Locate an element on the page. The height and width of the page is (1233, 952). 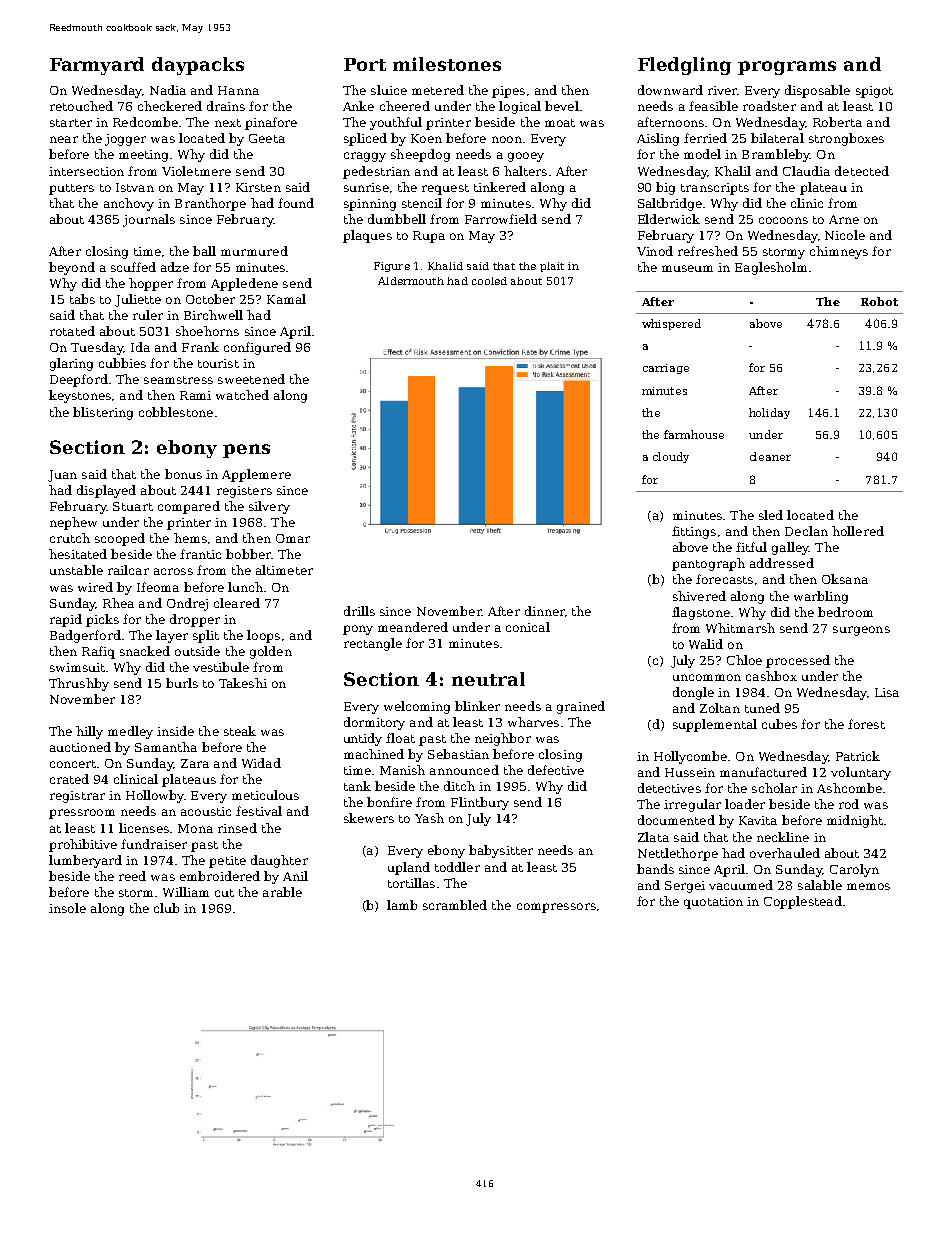
cloudy is located at coordinates (671, 457).
